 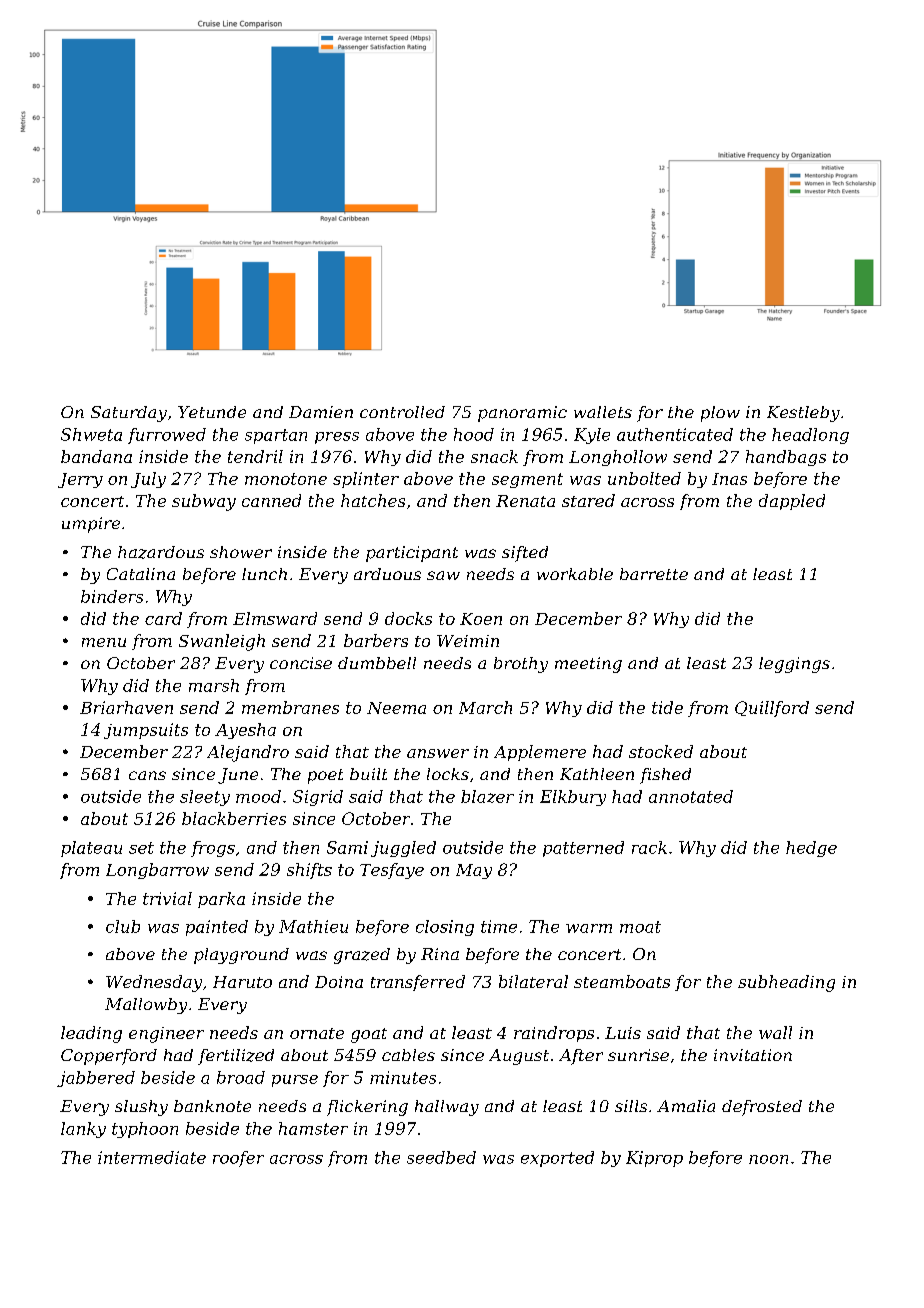 I want to click on canned, so click(x=271, y=500).
